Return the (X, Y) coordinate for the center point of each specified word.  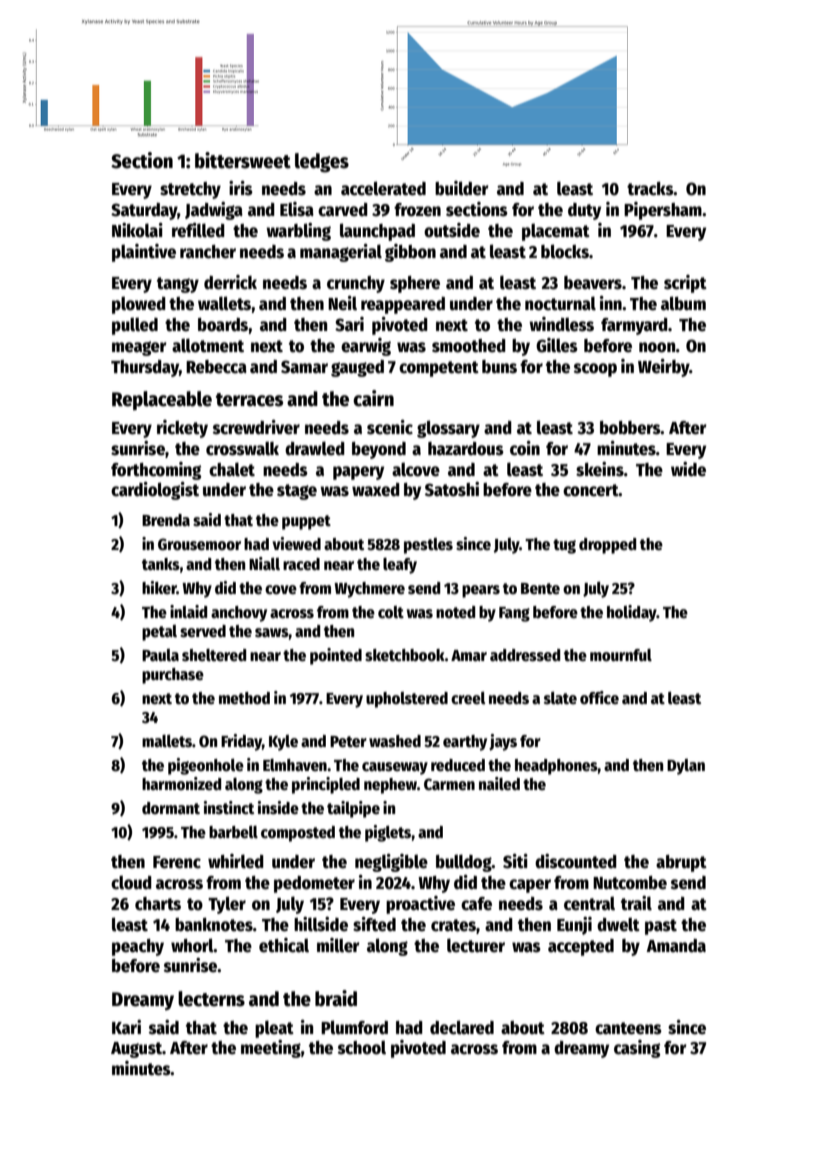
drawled (315, 448)
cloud (131, 882)
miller (338, 945)
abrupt (681, 863)
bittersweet (243, 160)
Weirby (664, 368)
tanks (161, 564)
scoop (595, 370)
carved (343, 210)
